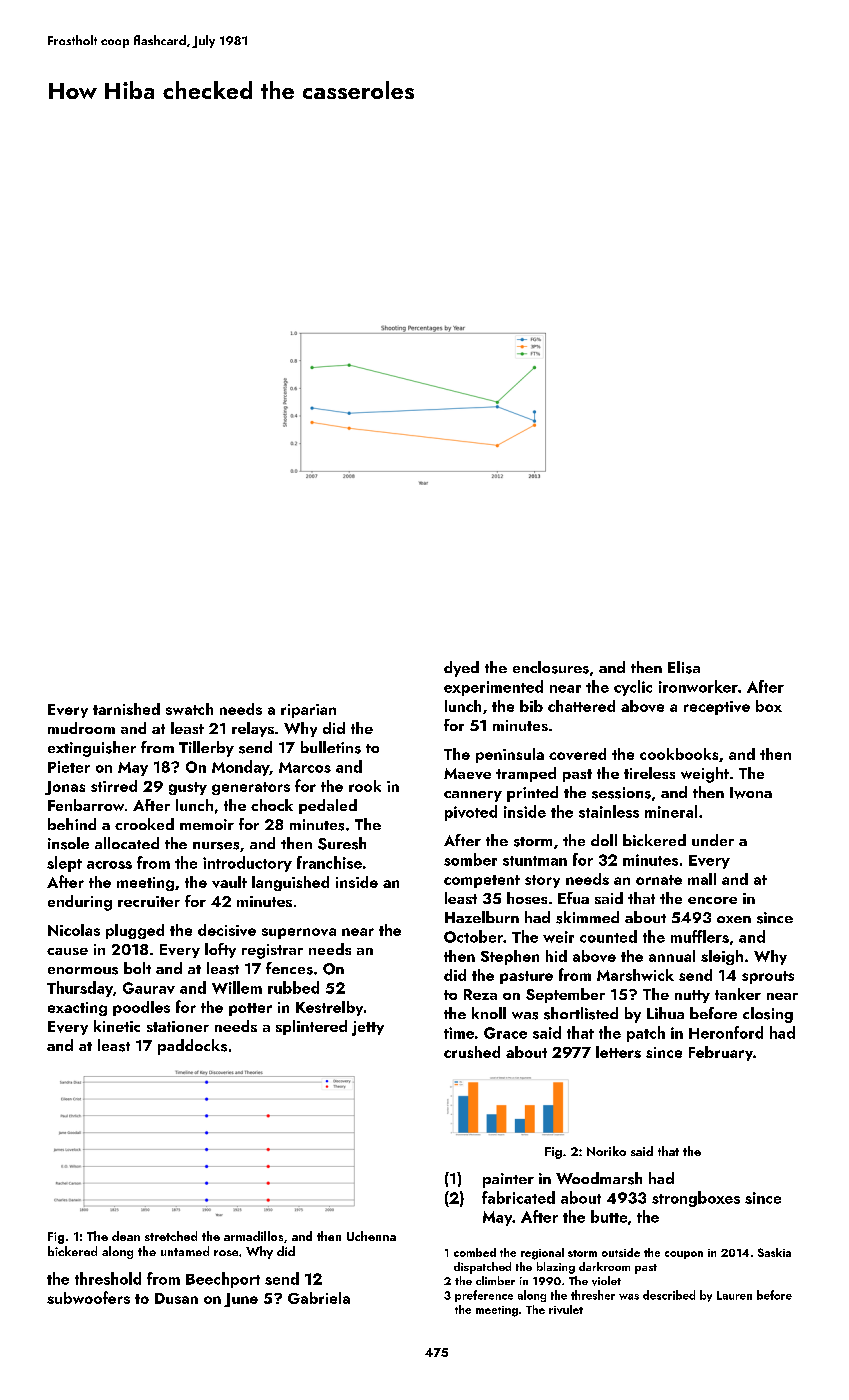 This screenshot has width=849, height=1400. I want to click on sleigh, so click(722, 957).
